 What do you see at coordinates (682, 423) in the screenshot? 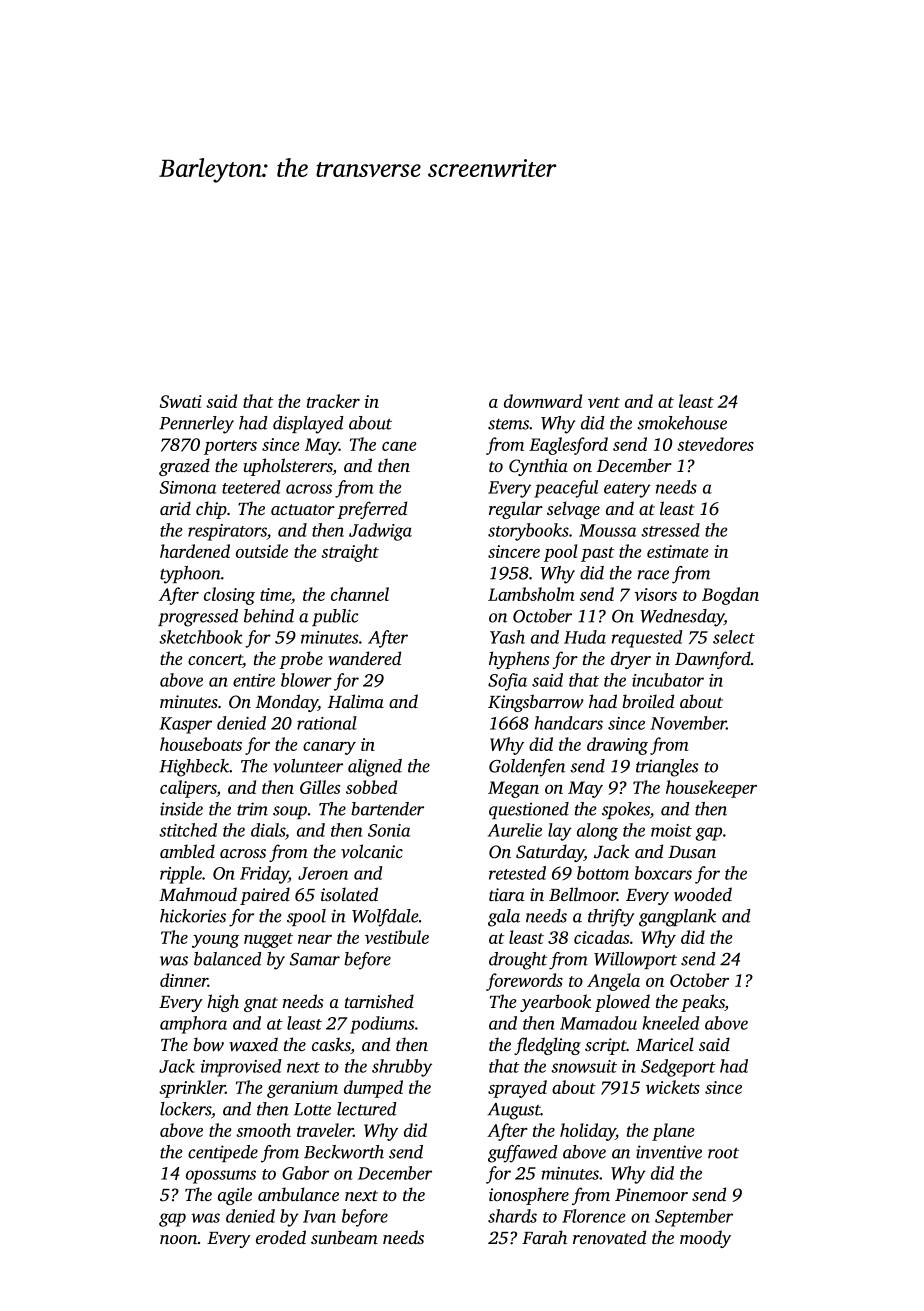
I see `smokehouse` at bounding box center [682, 423].
